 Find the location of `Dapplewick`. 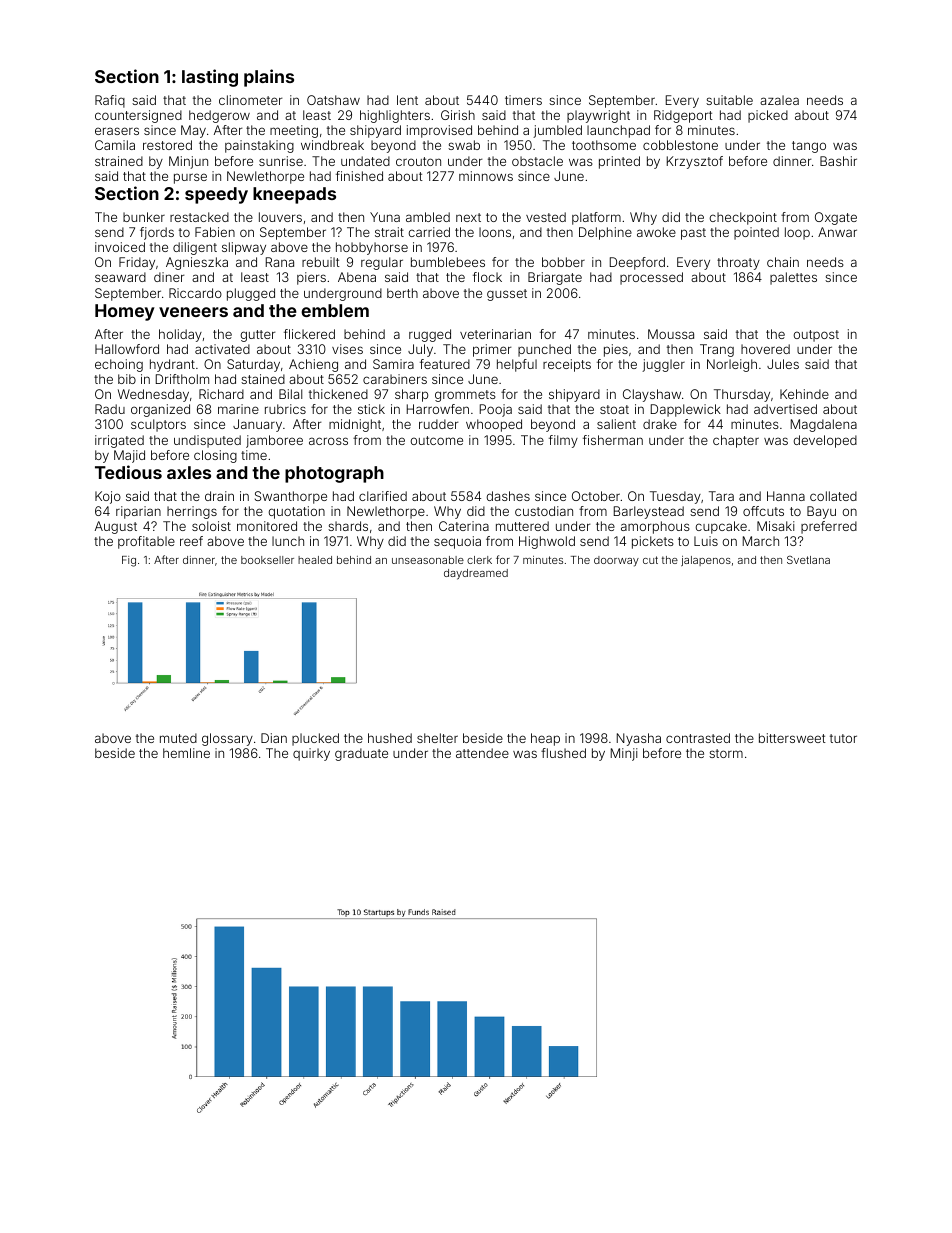

Dapplewick is located at coordinates (686, 410).
